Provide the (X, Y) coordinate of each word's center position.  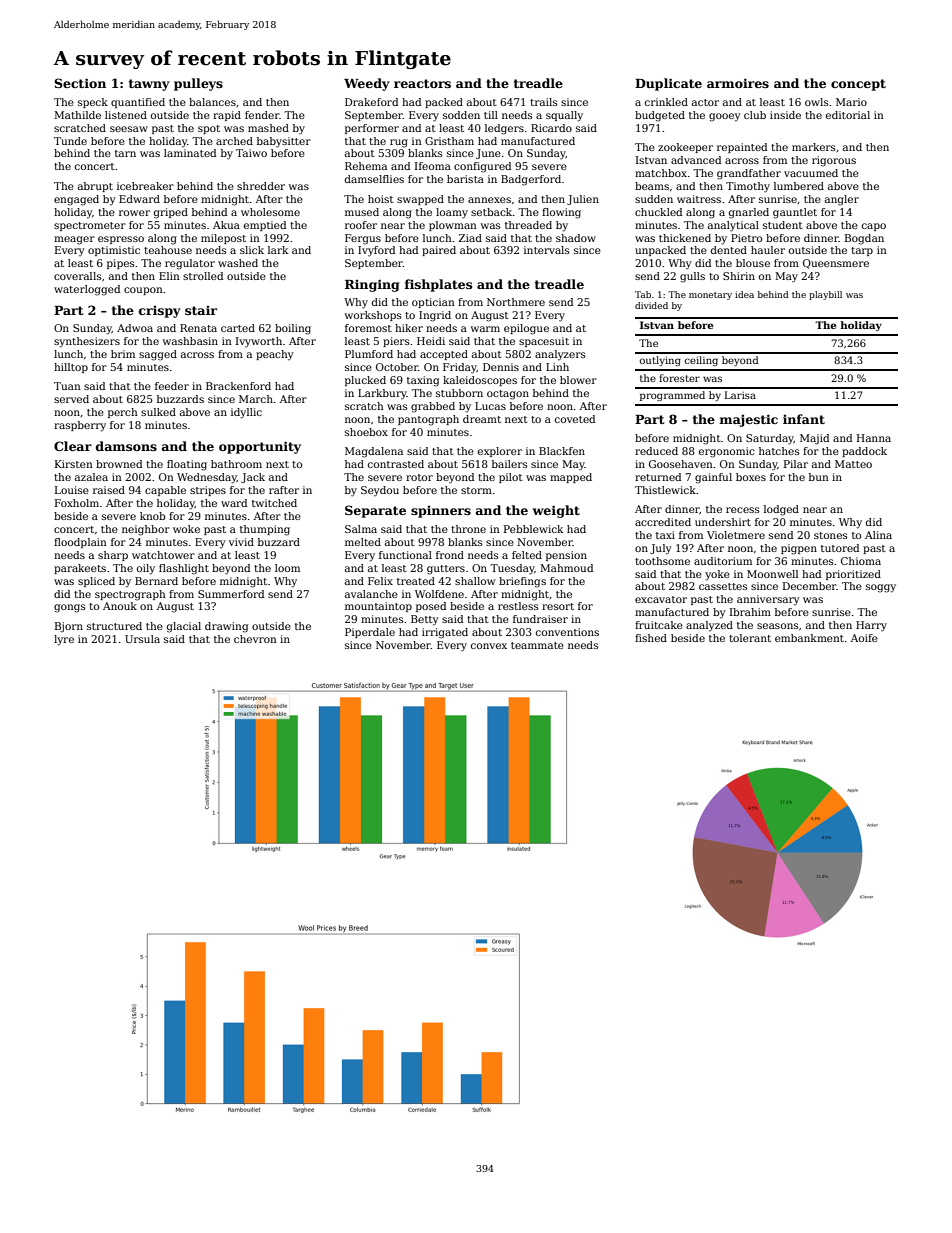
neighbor (146, 530)
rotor (419, 477)
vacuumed (811, 173)
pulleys (198, 84)
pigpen (799, 549)
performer (372, 129)
